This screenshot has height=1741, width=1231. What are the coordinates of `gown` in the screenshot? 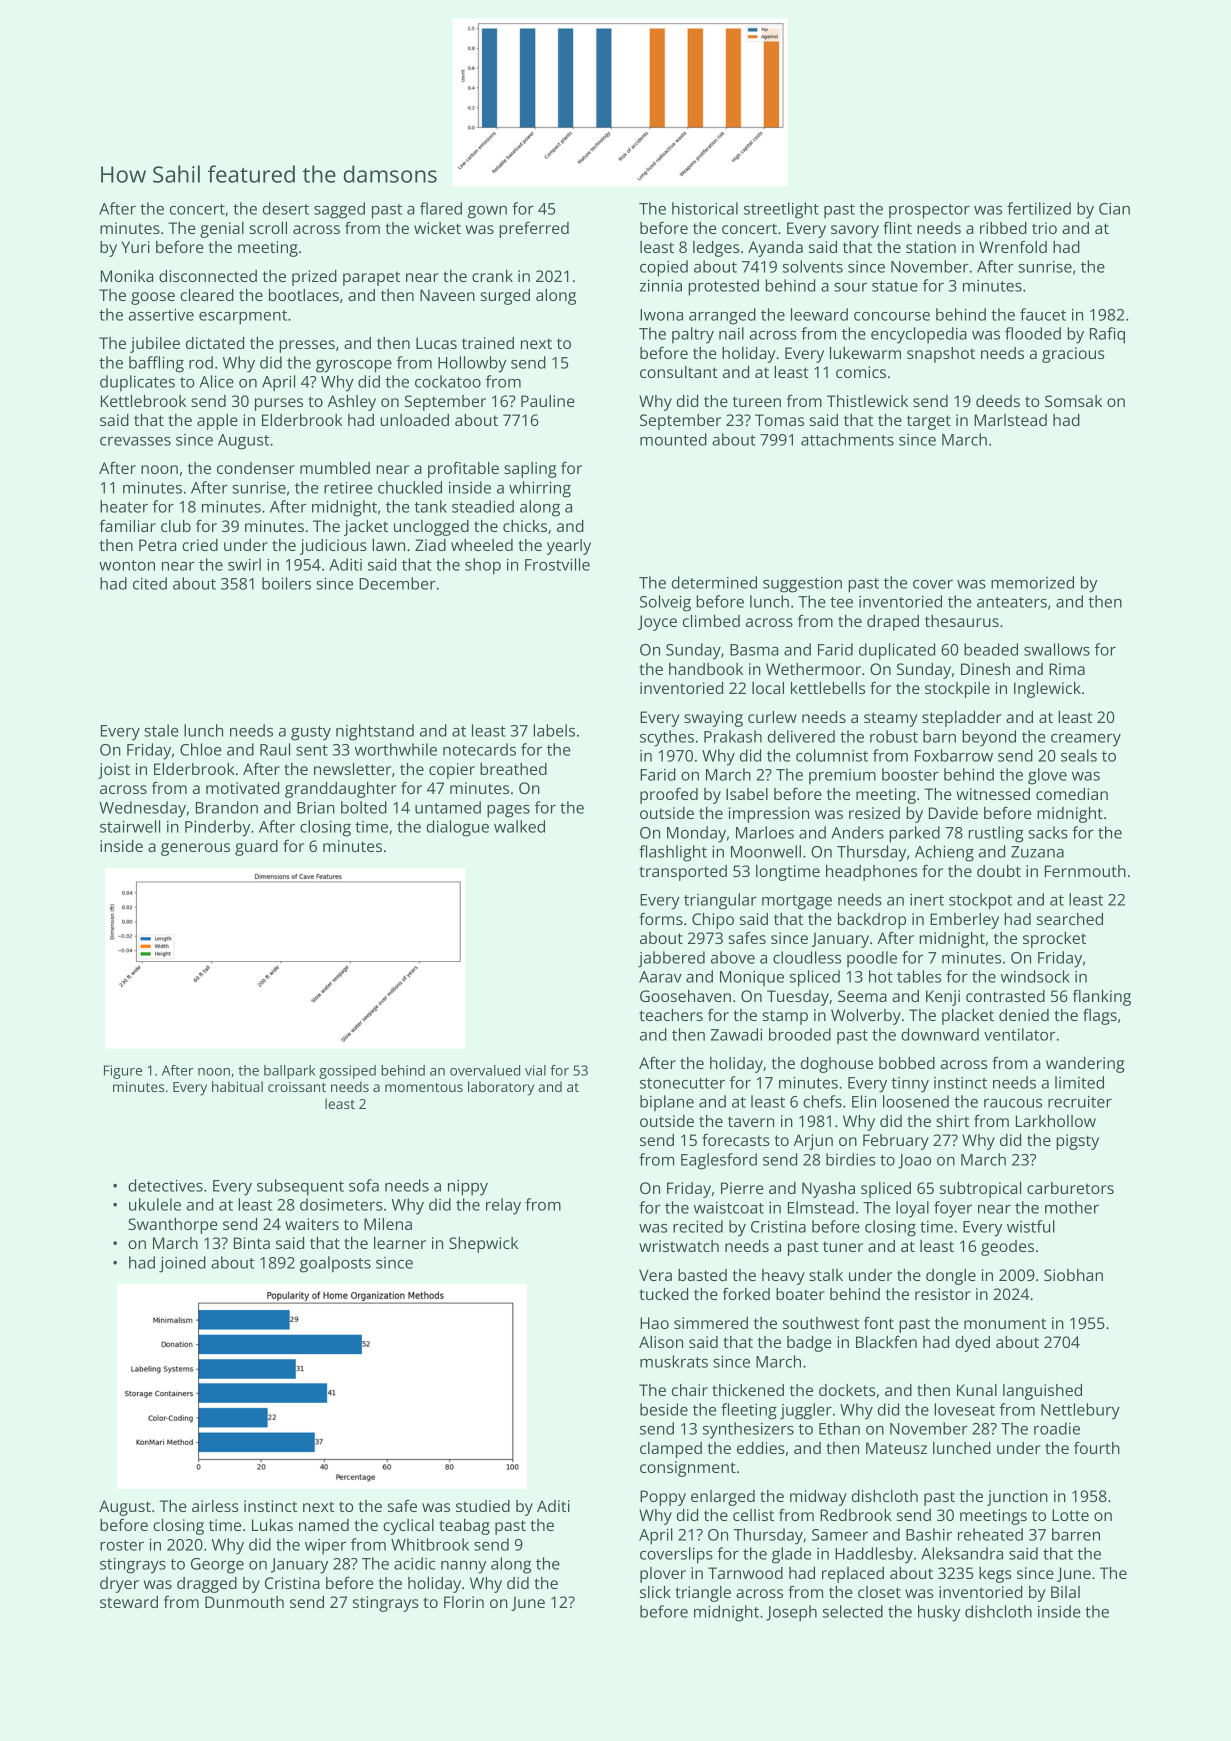 It's located at (487, 212).
